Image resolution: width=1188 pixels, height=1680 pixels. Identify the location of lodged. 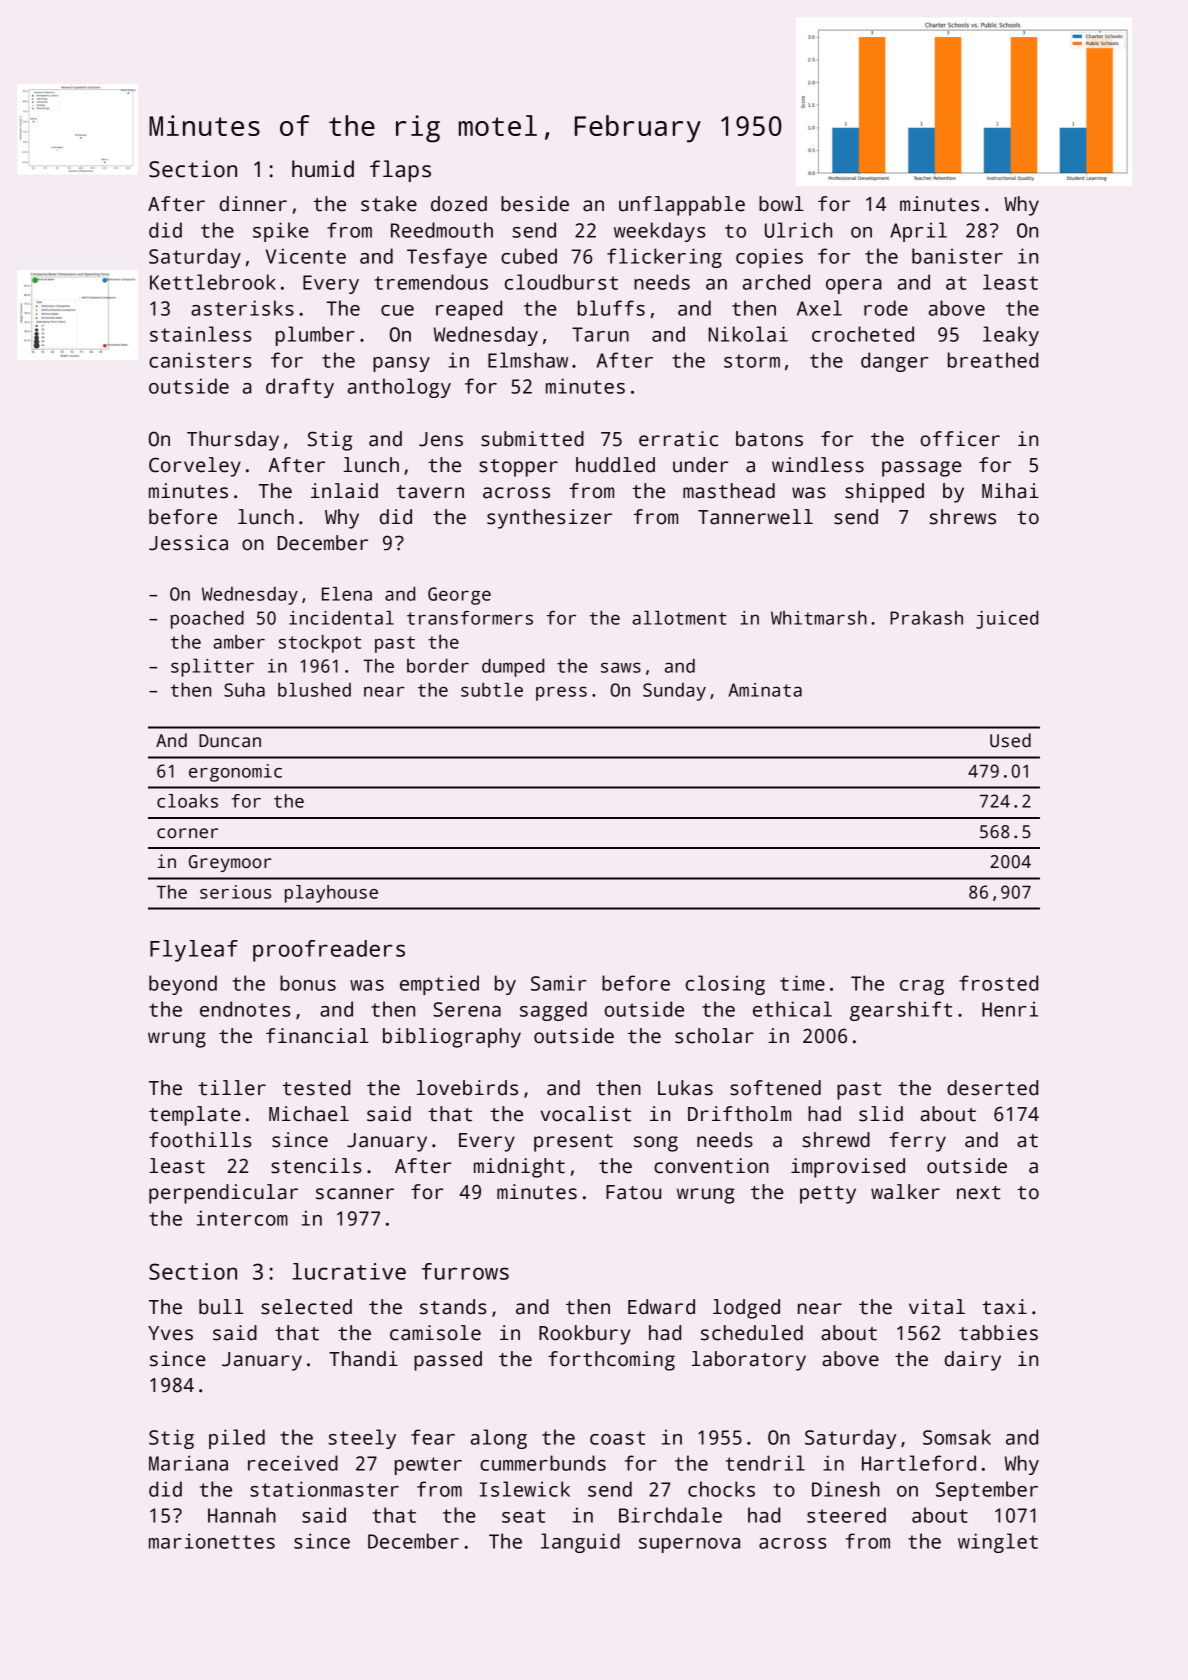
(746, 1309).
